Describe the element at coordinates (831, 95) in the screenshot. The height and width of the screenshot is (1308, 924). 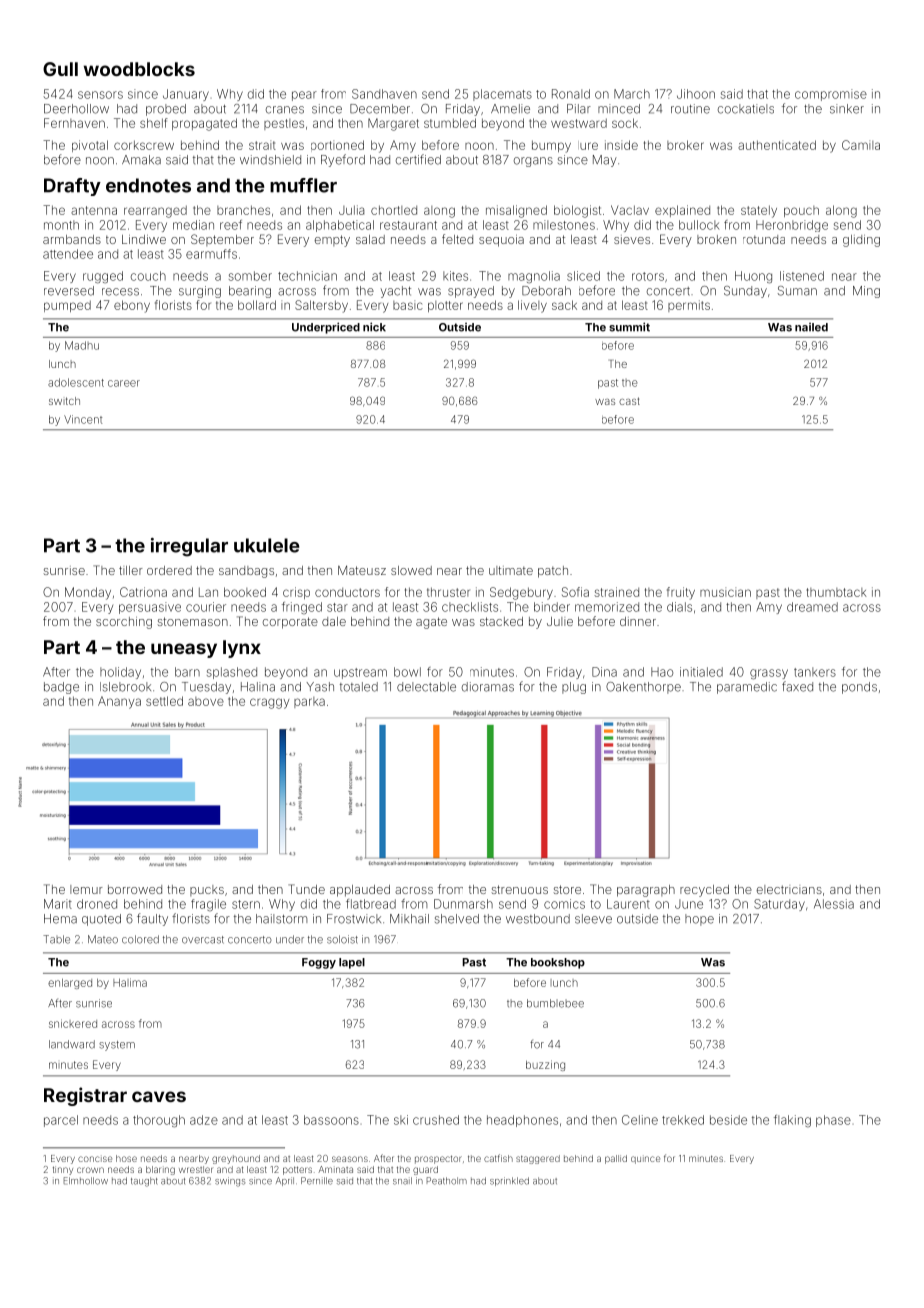
I see `compromise` at that location.
